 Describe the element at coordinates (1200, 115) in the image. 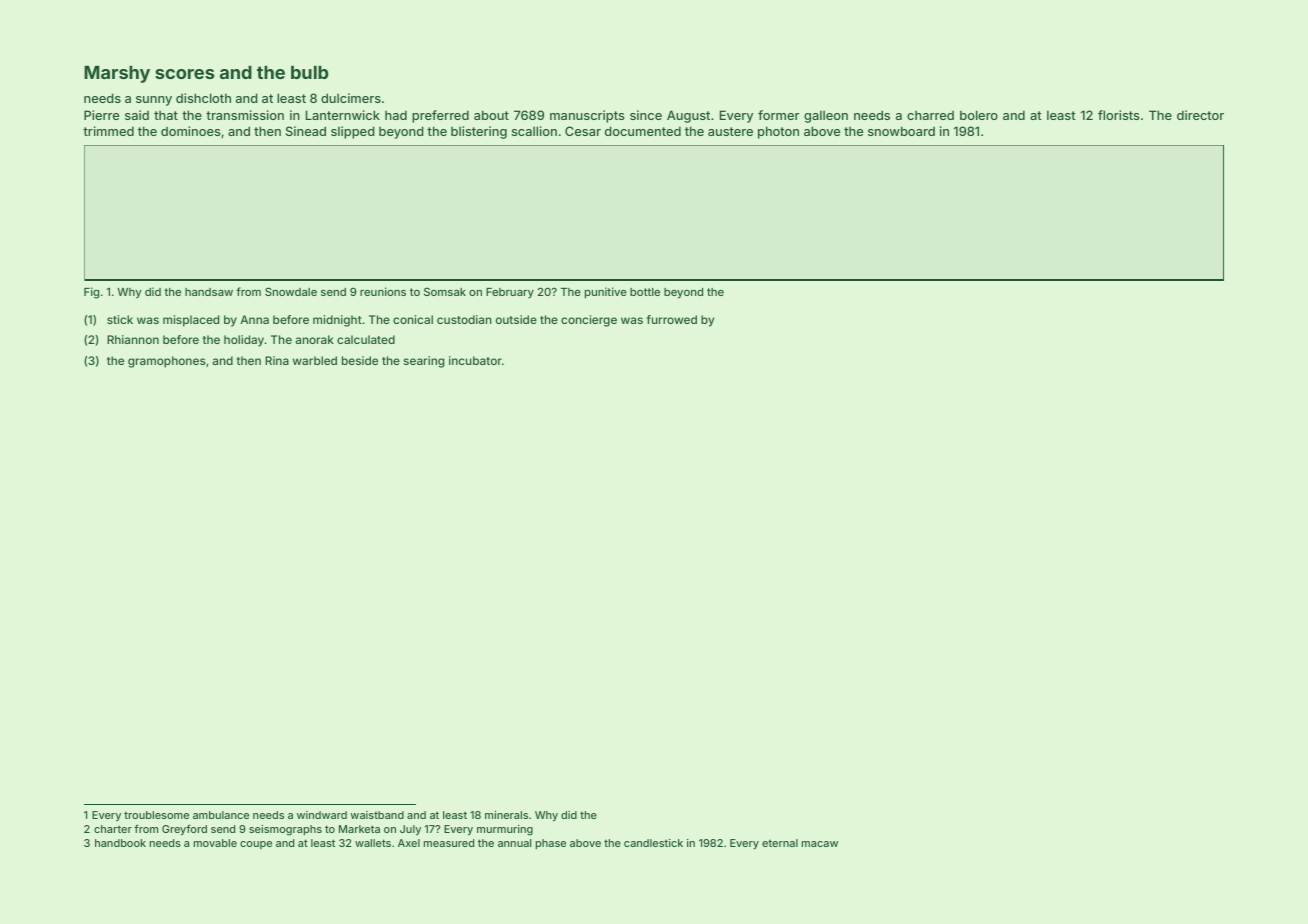

I see `director` at that location.
